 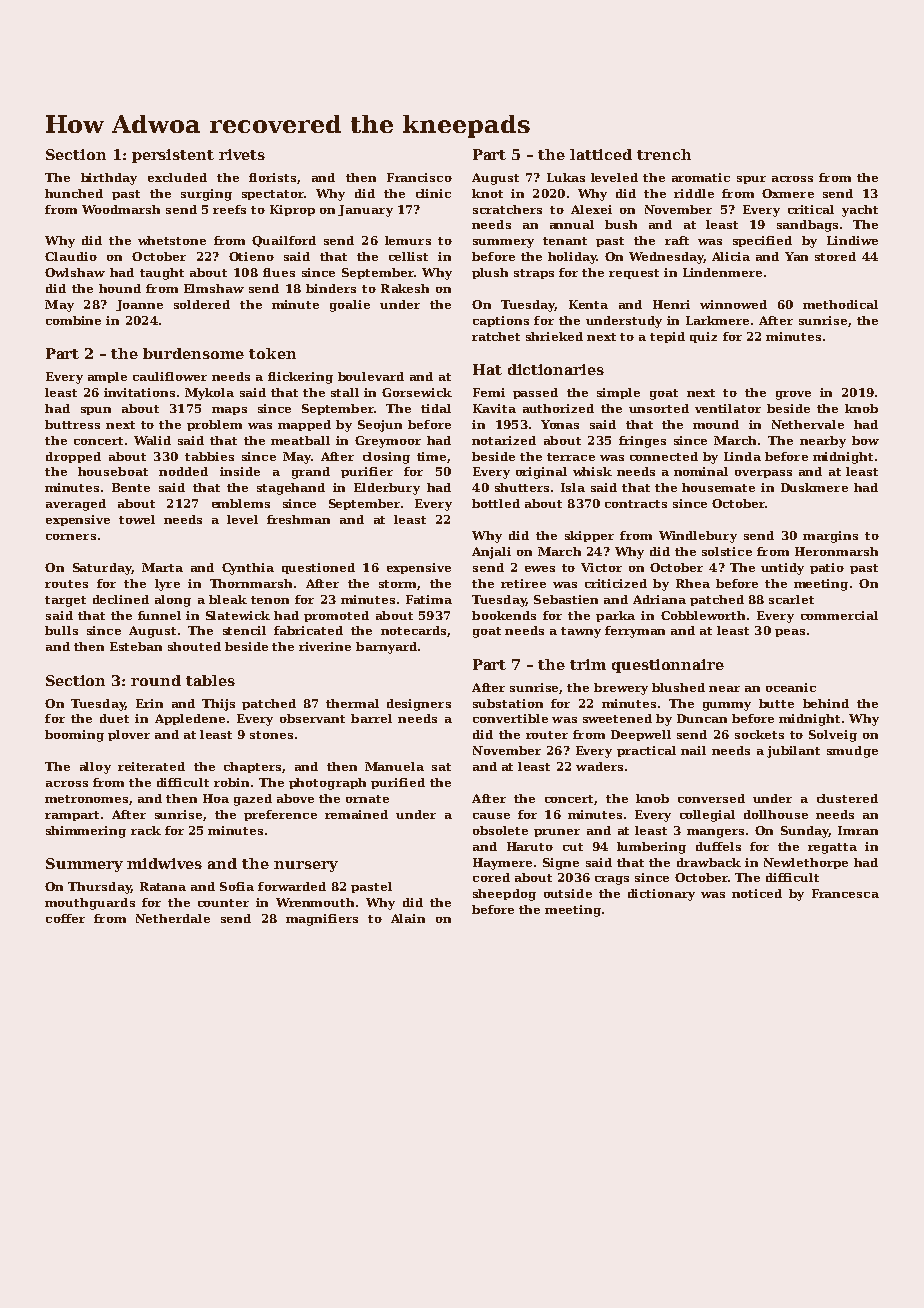 What do you see at coordinates (151, 766) in the image?
I see `reiterated` at bounding box center [151, 766].
